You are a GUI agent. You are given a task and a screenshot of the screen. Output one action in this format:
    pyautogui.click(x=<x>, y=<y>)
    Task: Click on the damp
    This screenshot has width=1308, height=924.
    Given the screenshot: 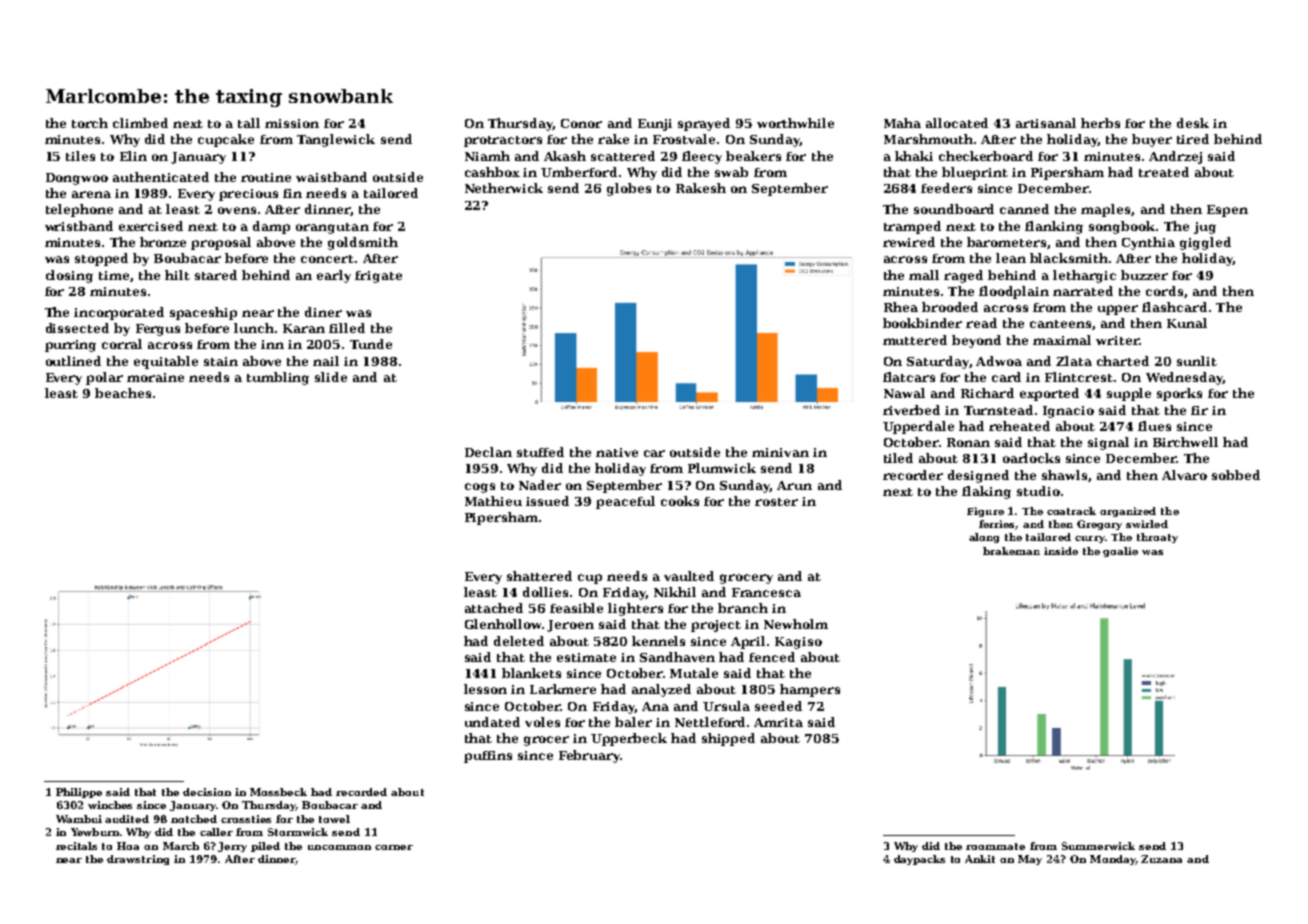 What is the action you would take?
    pyautogui.click(x=271, y=227)
